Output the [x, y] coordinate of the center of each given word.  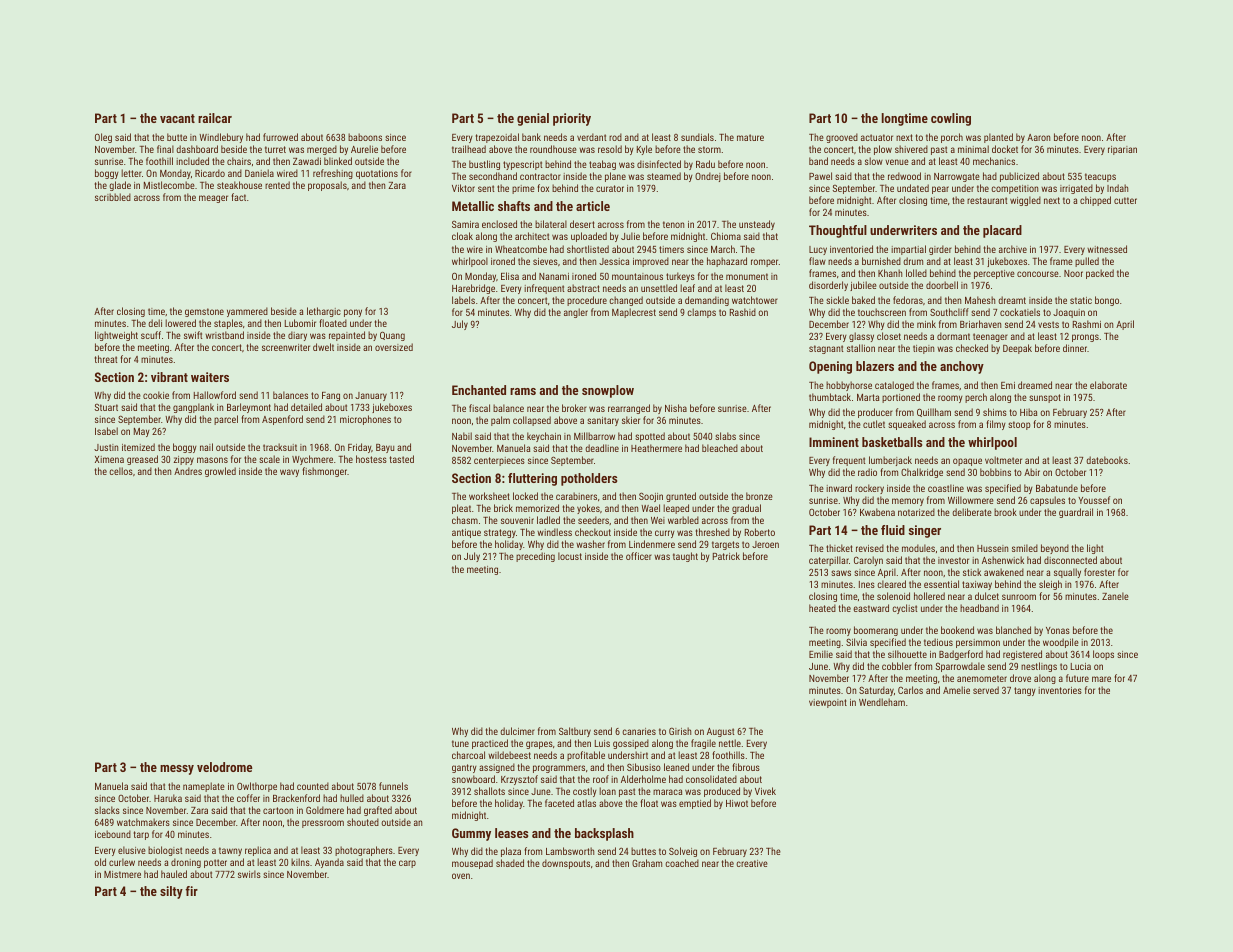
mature [750, 137]
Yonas [1058, 630]
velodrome [224, 767]
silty [171, 892]
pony [353, 313]
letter [131, 173]
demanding [707, 301]
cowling [951, 119]
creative [752, 863]
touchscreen [882, 312]
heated [822, 608]
